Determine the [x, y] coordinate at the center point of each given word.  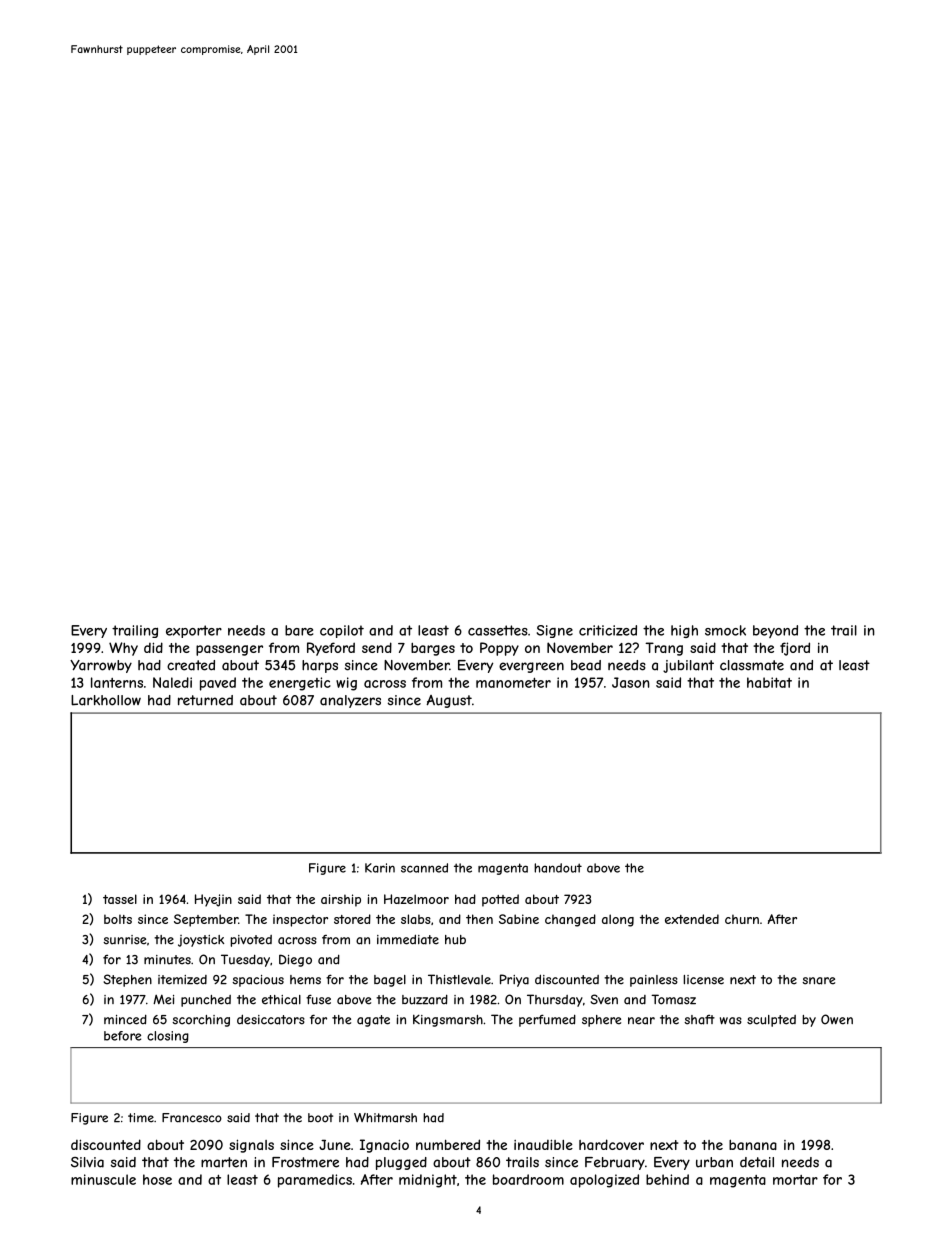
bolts [118, 919]
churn [742, 919]
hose [157, 1179]
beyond [775, 631]
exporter [194, 631]
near [641, 1021]
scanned [424, 868]
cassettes [498, 630]
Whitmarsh [385, 1118]
